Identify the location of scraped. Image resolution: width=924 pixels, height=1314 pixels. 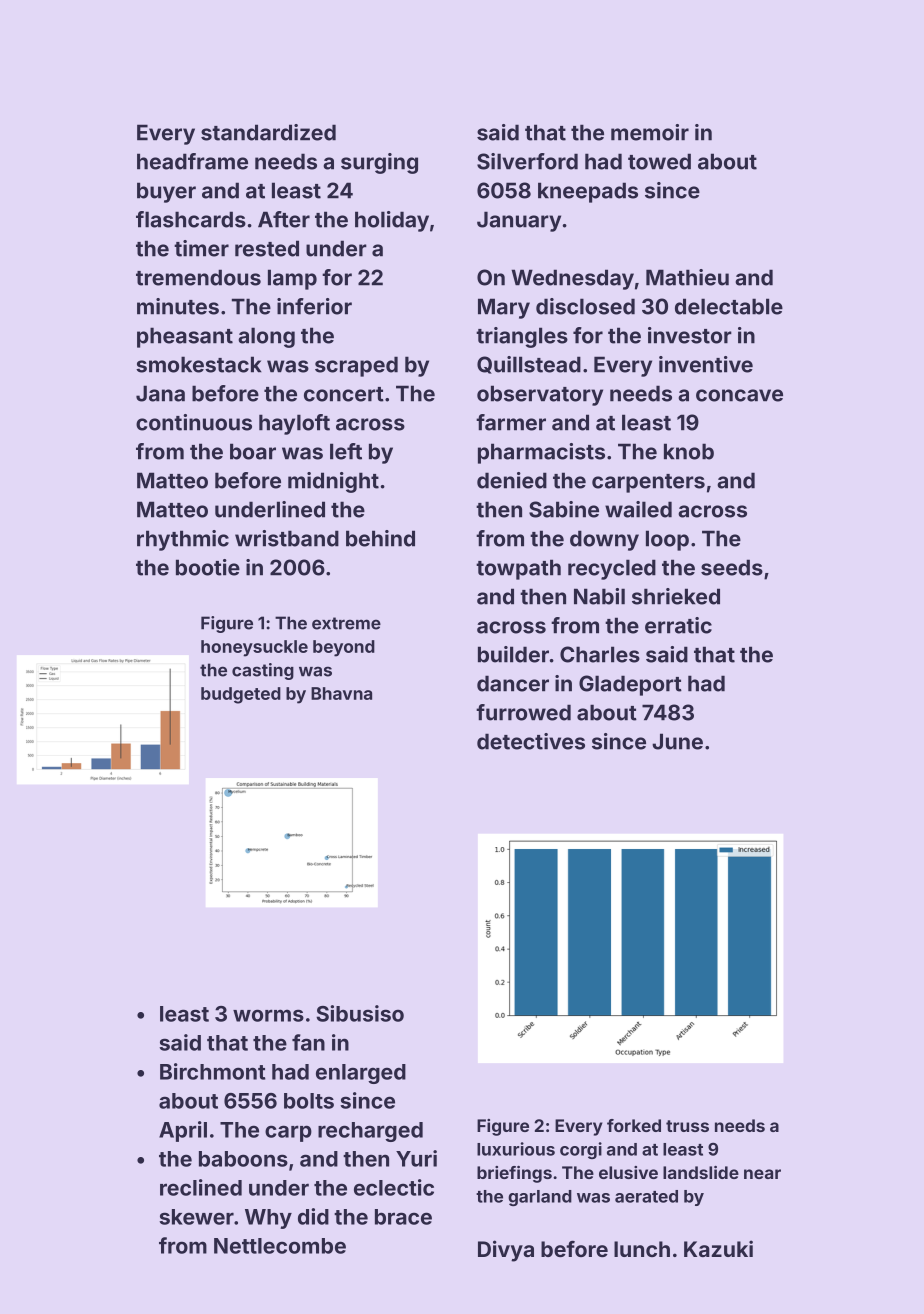
(356, 366).
